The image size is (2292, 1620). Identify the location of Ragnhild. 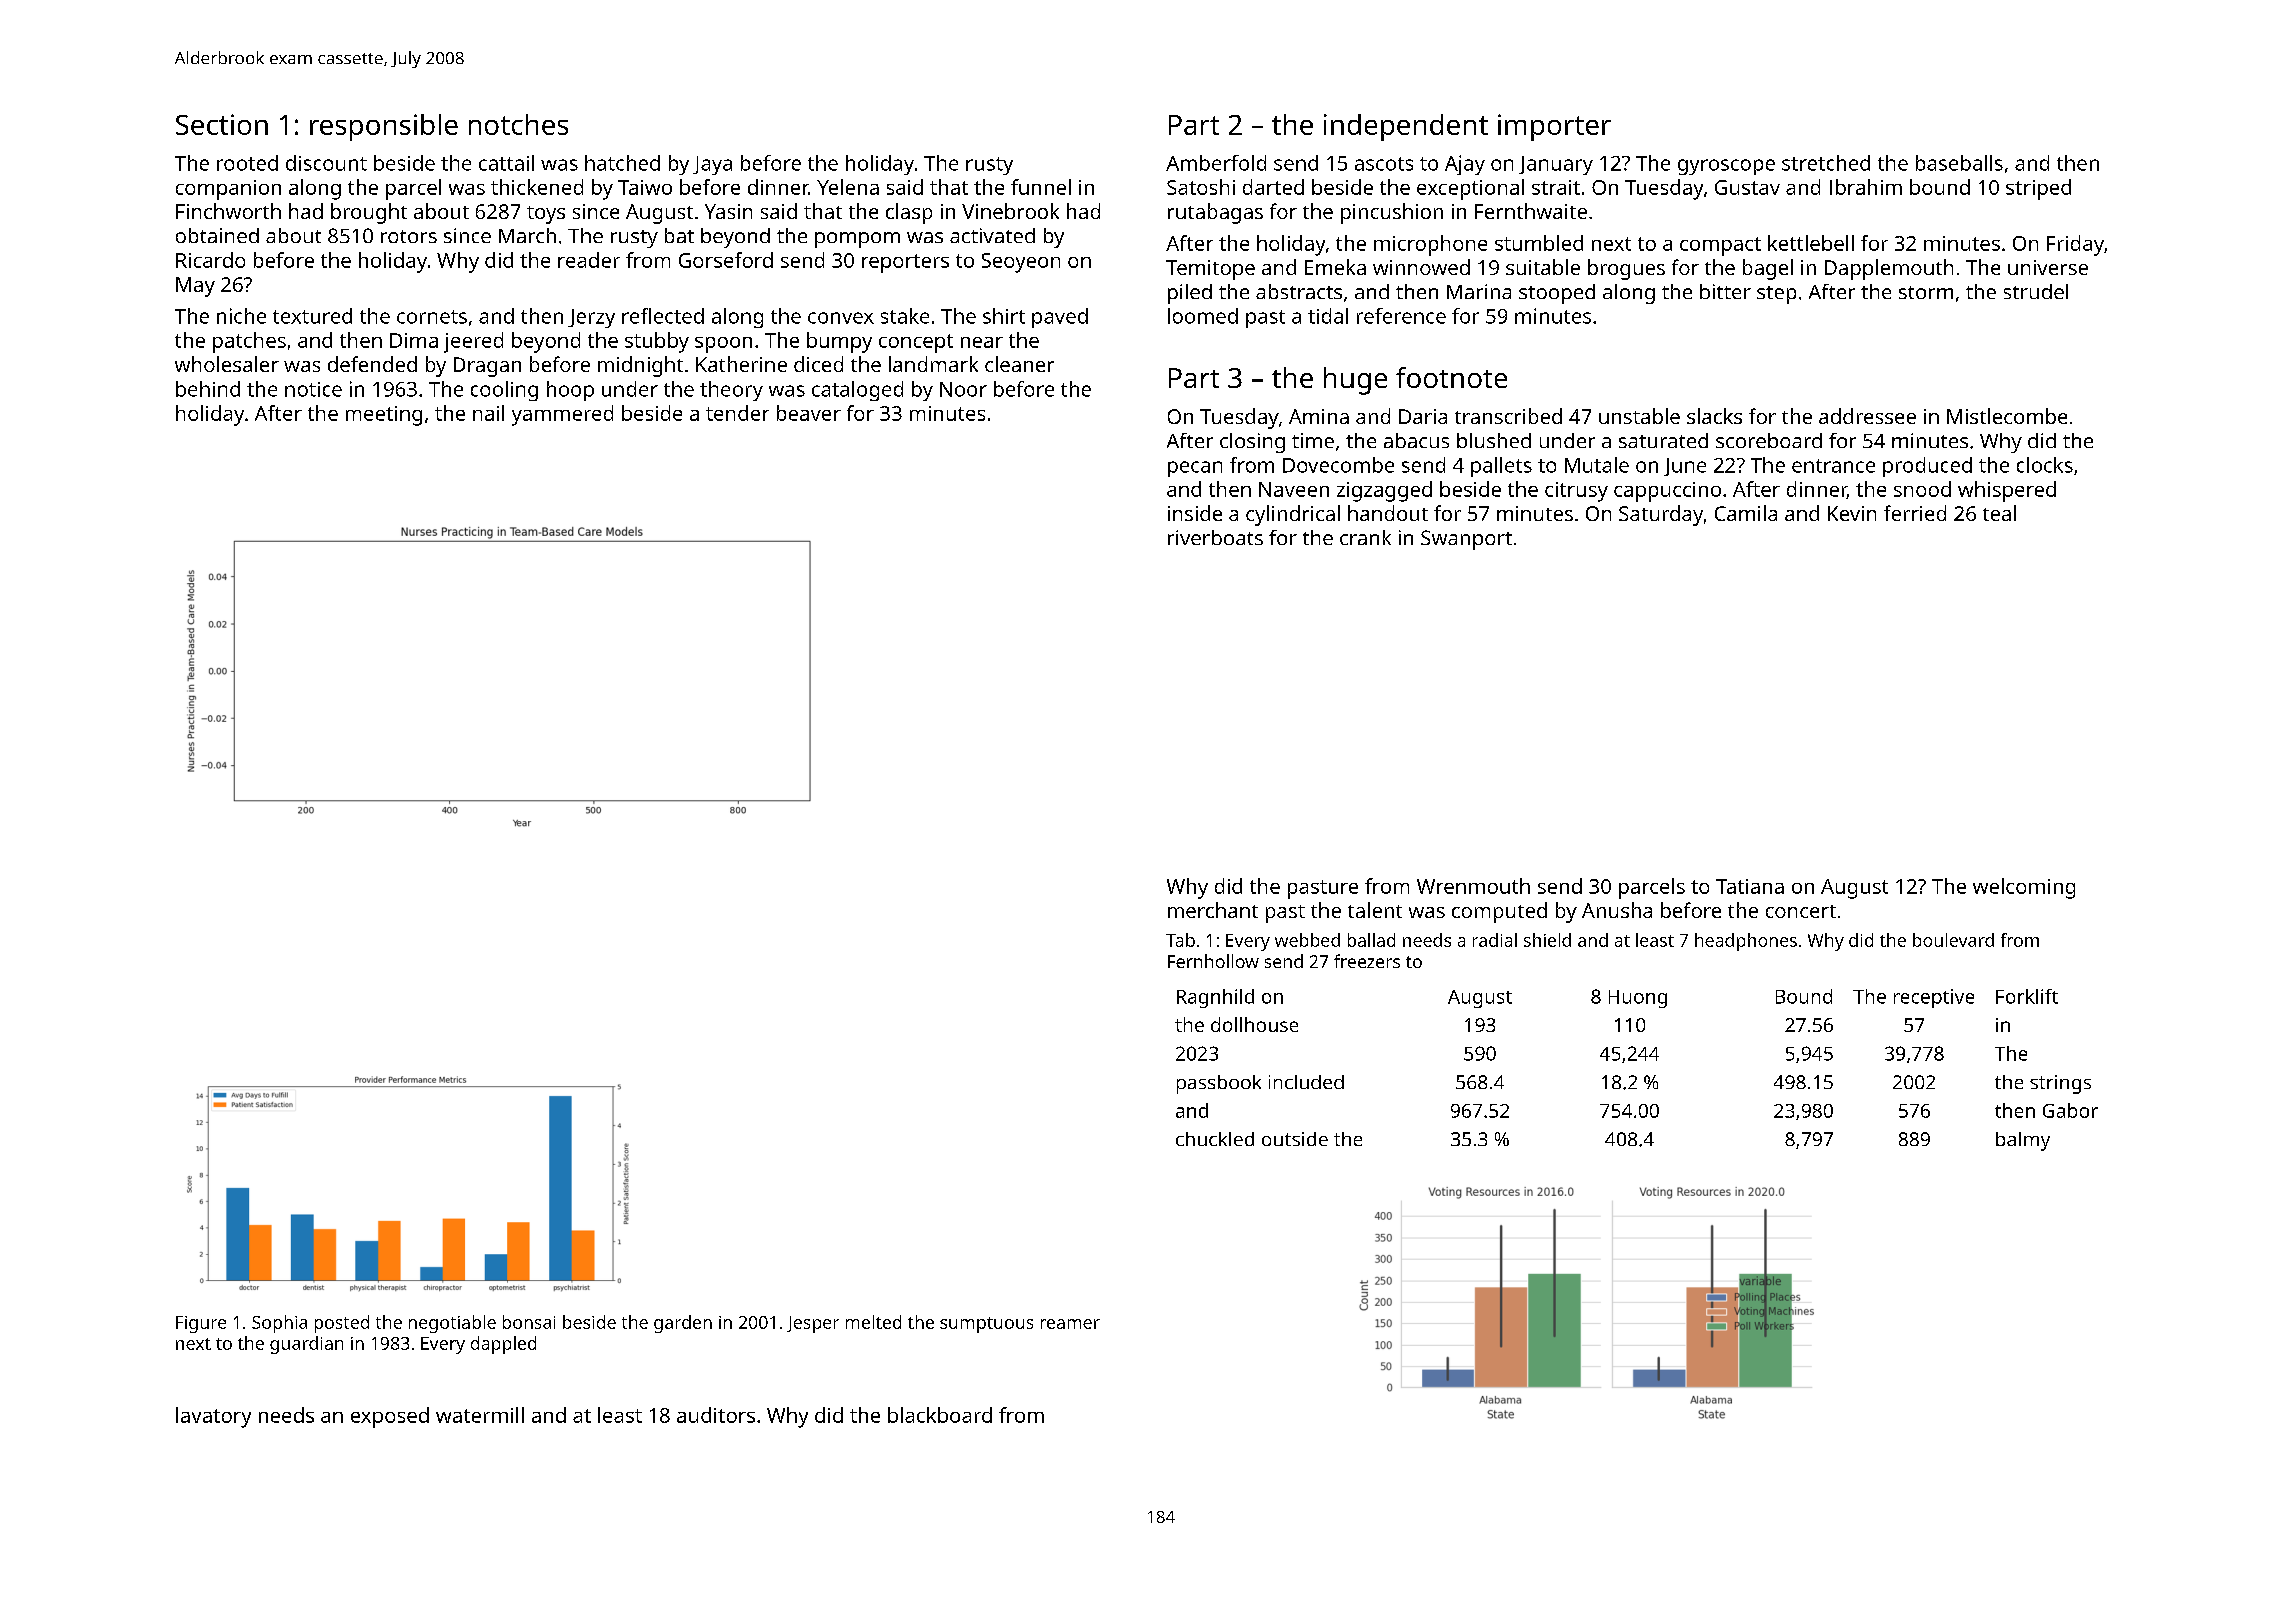
(1215, 998).
